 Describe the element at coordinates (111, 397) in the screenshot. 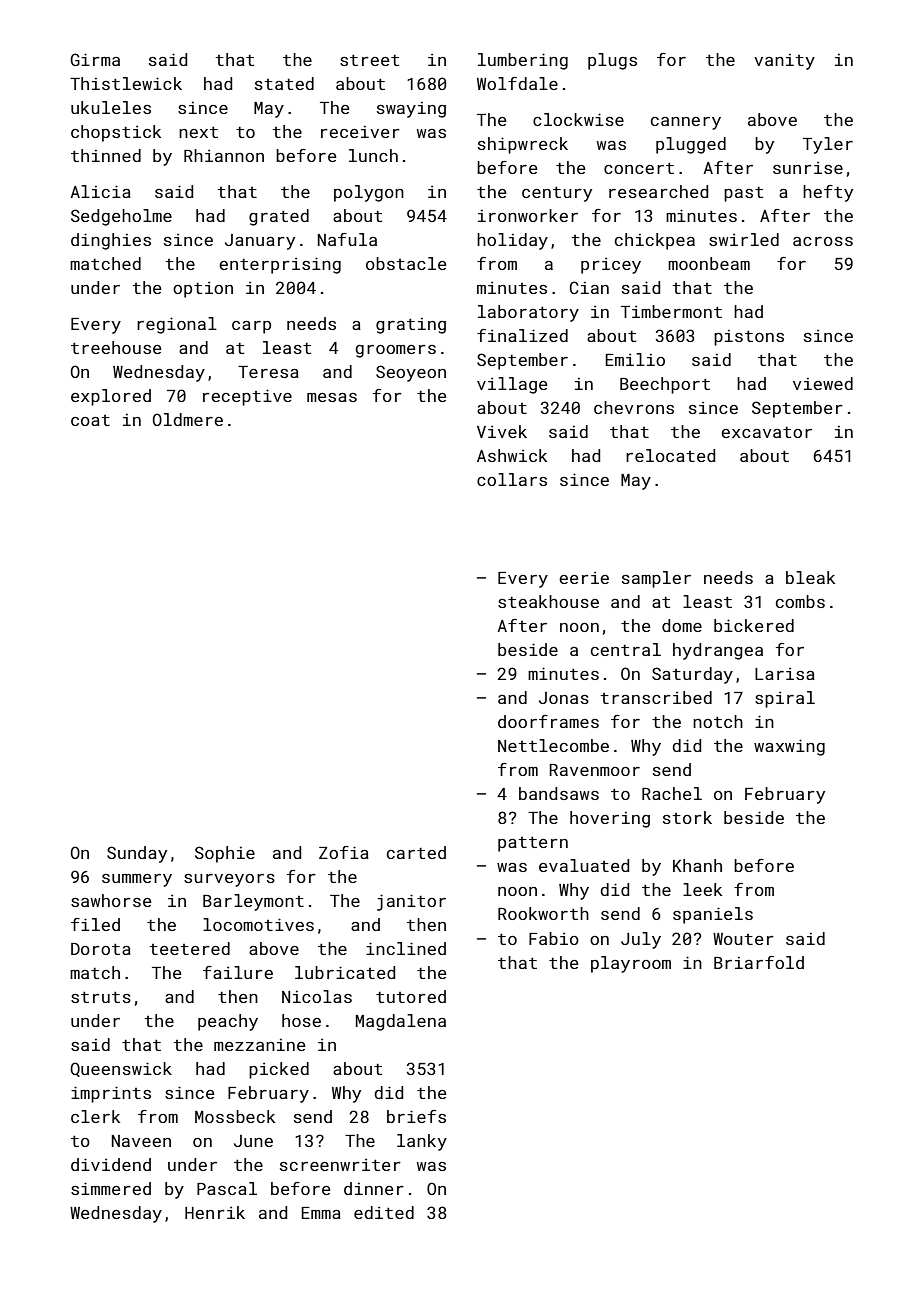

I see `explored` at that location.
